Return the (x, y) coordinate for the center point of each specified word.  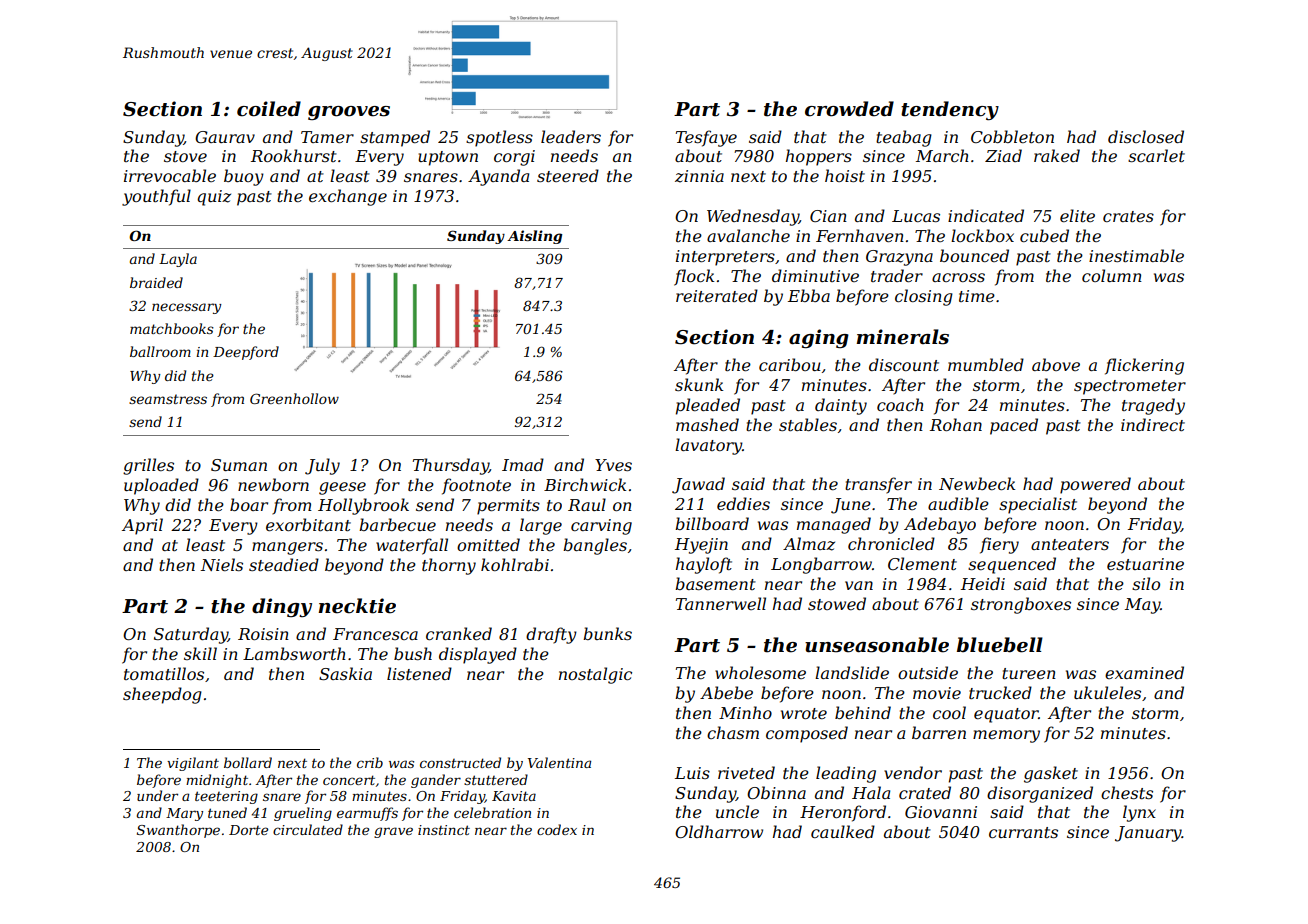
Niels (221, 564)
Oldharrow (719, 831)
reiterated (717, 295)
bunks (607, 633)
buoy (244, 177)
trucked (1000, 692)
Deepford (246, 353)
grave (393, 832)
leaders (571, 136)
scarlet (1156, 155)
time (977, 296)
